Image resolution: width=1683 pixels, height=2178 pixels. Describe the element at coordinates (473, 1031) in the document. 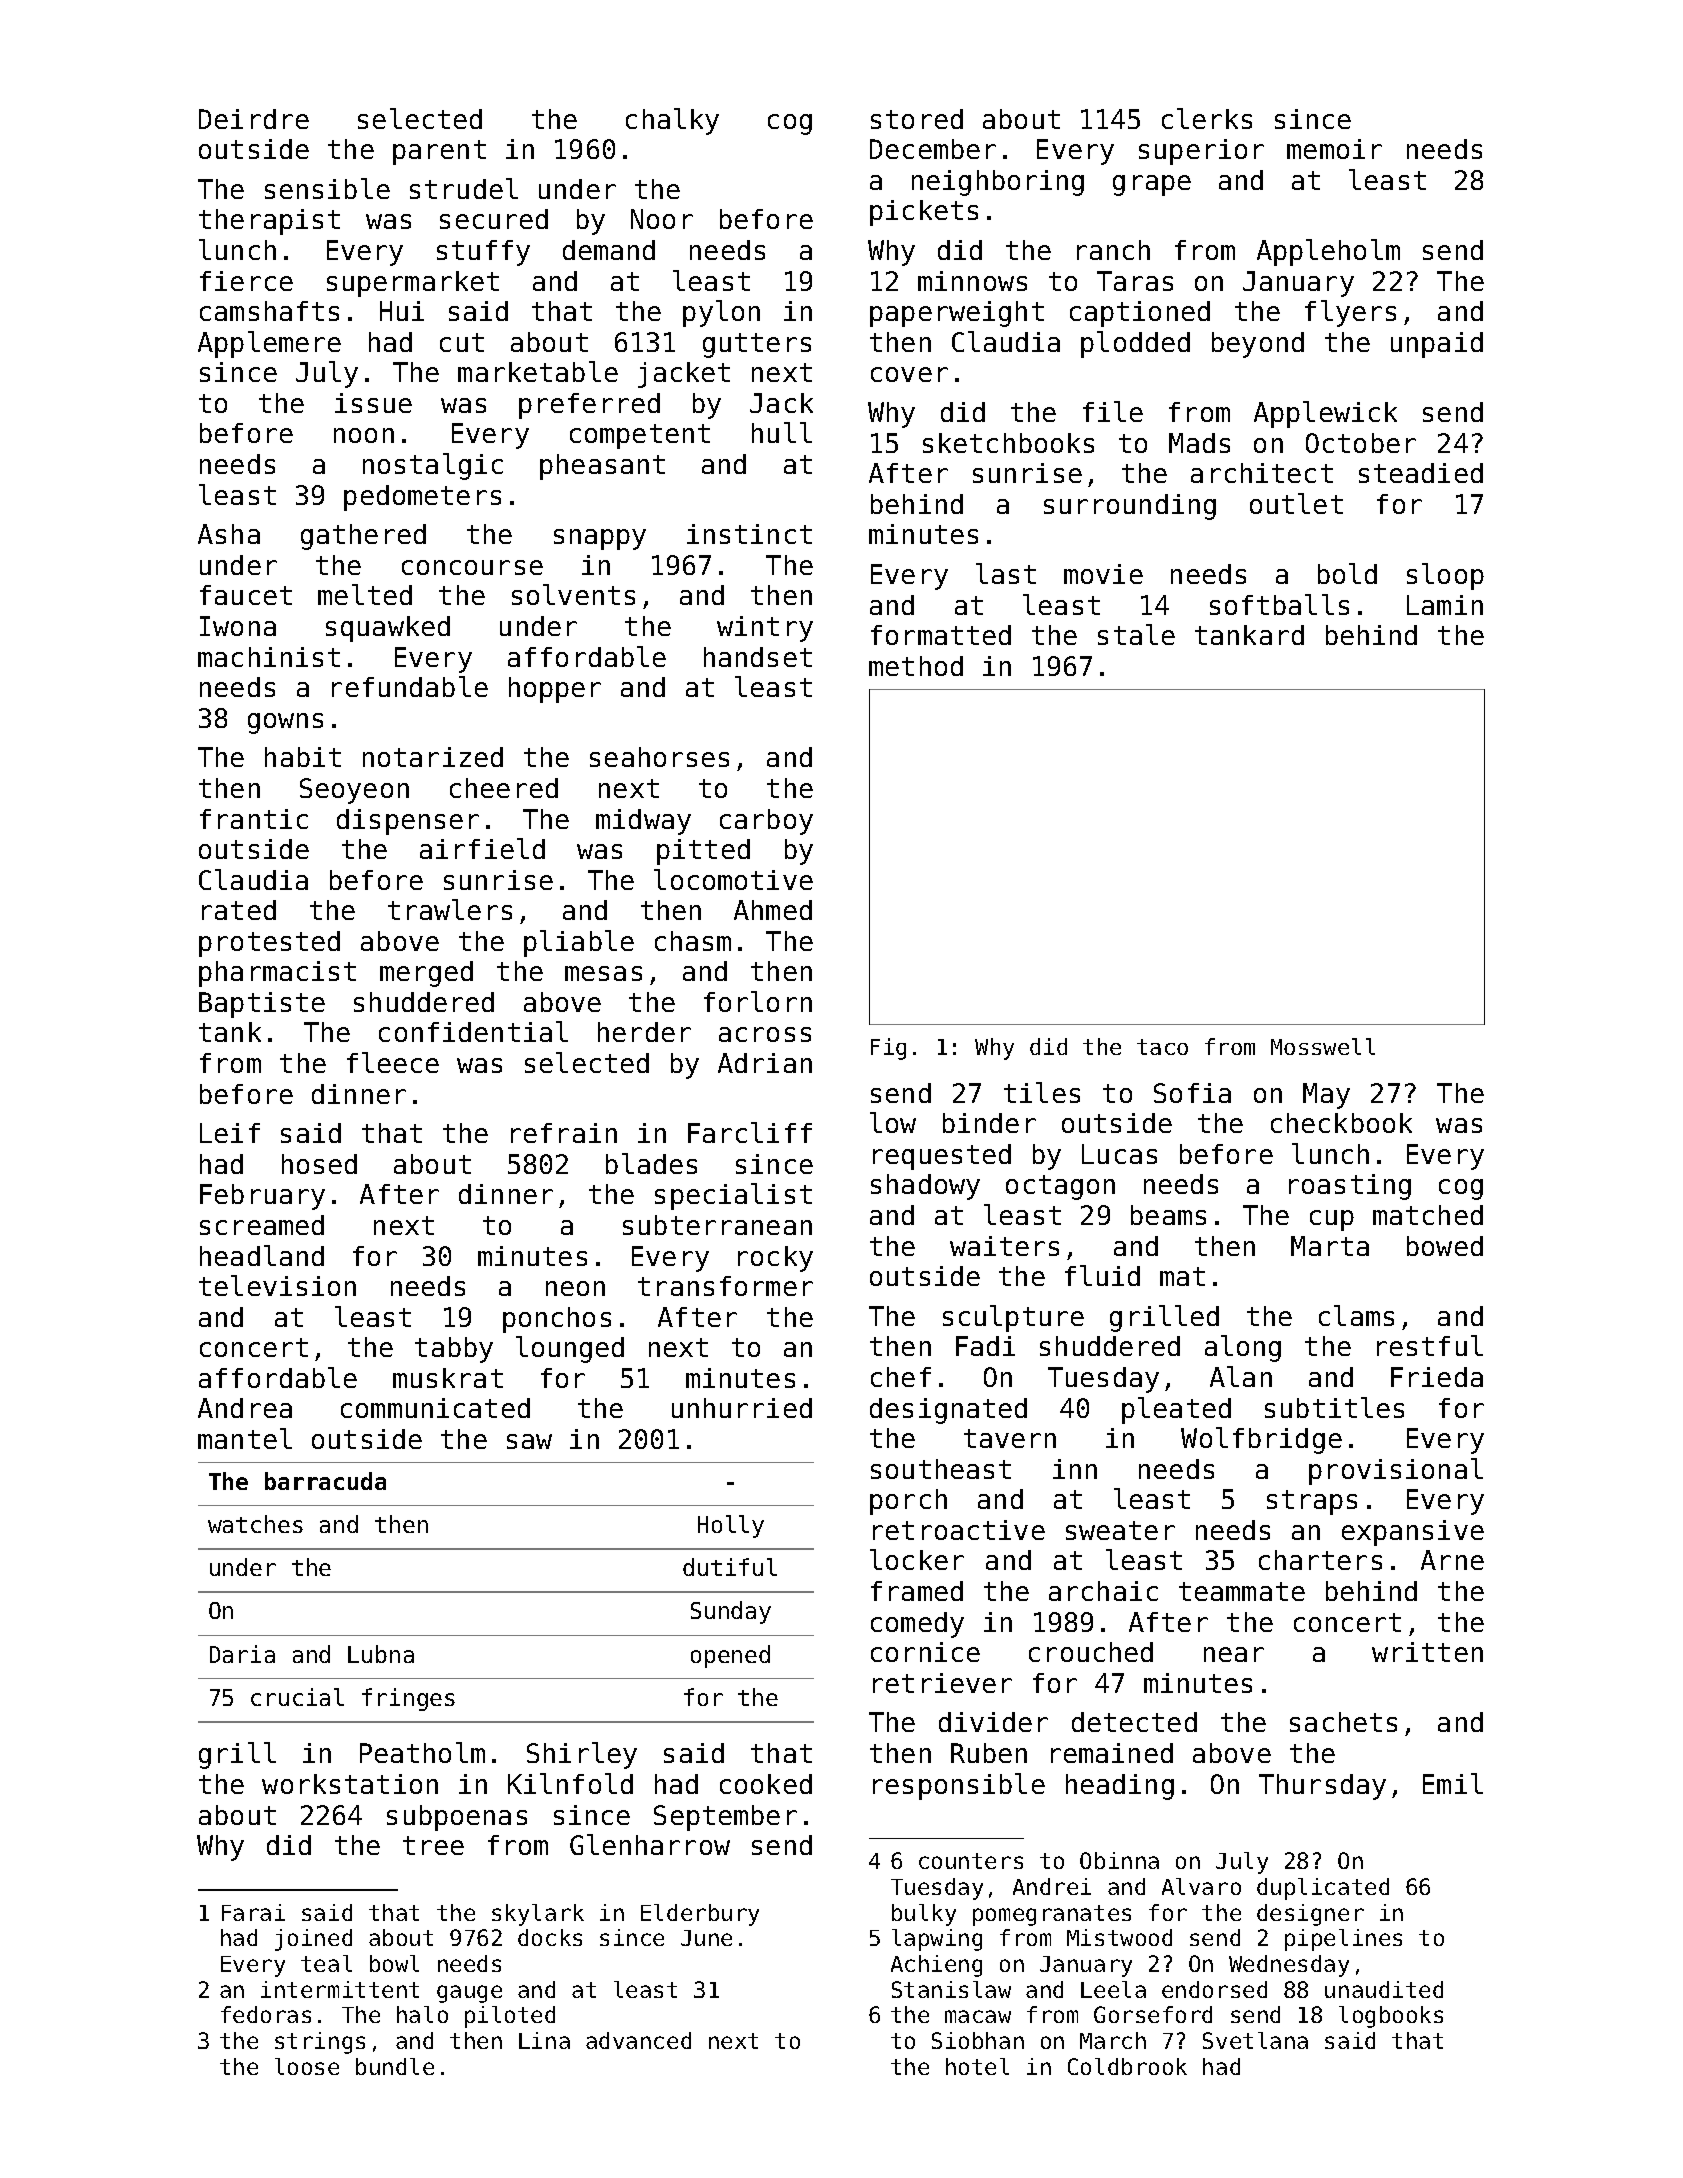

I see `confidential` at that location.
